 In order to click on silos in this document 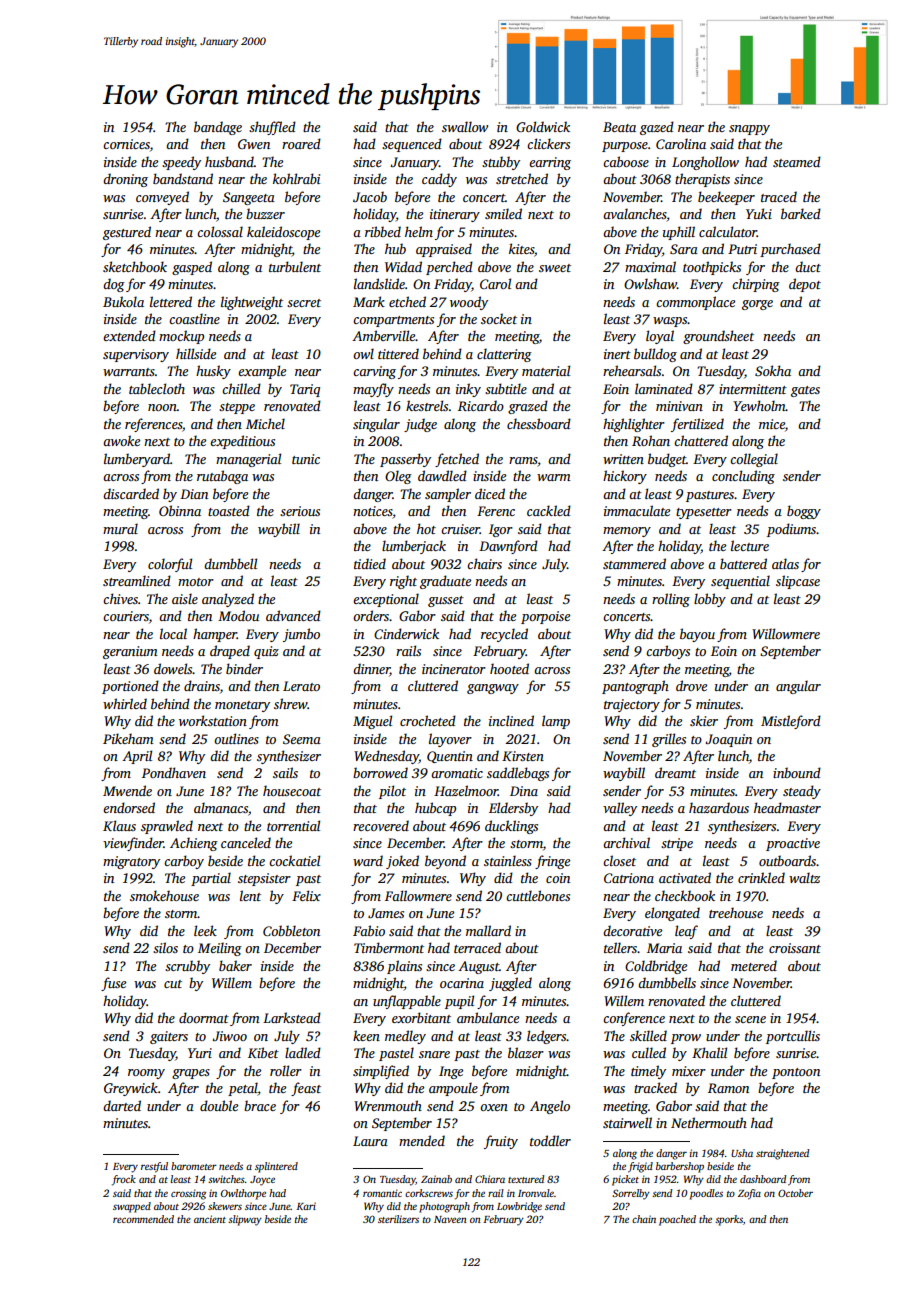, I will do `click(165, 947)`.
